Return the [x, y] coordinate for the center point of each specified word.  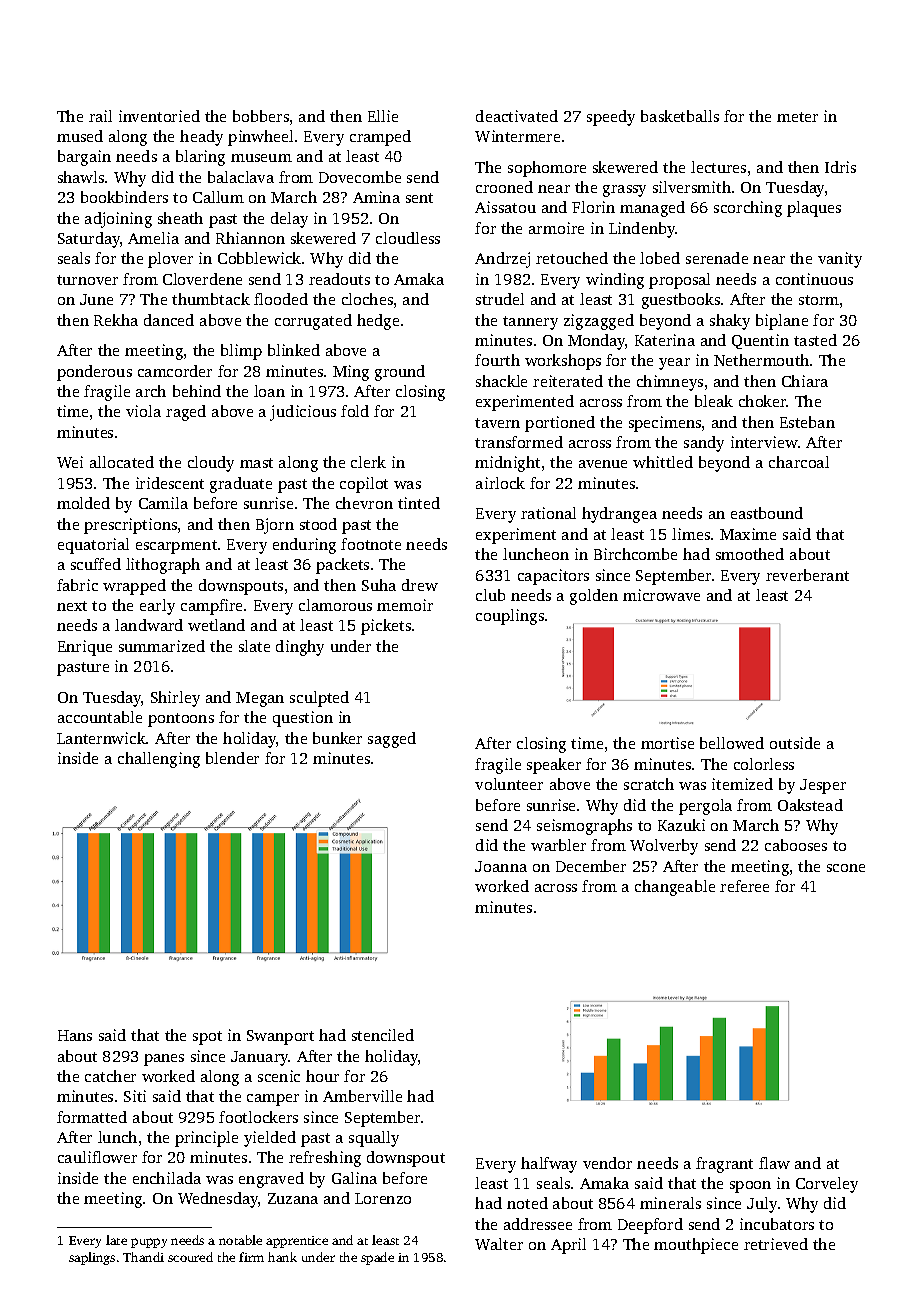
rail [100, 116]
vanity [840, 260]
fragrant [724, 1165]
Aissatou [505, 207]
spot [207, 1038]
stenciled [383, 1035]
